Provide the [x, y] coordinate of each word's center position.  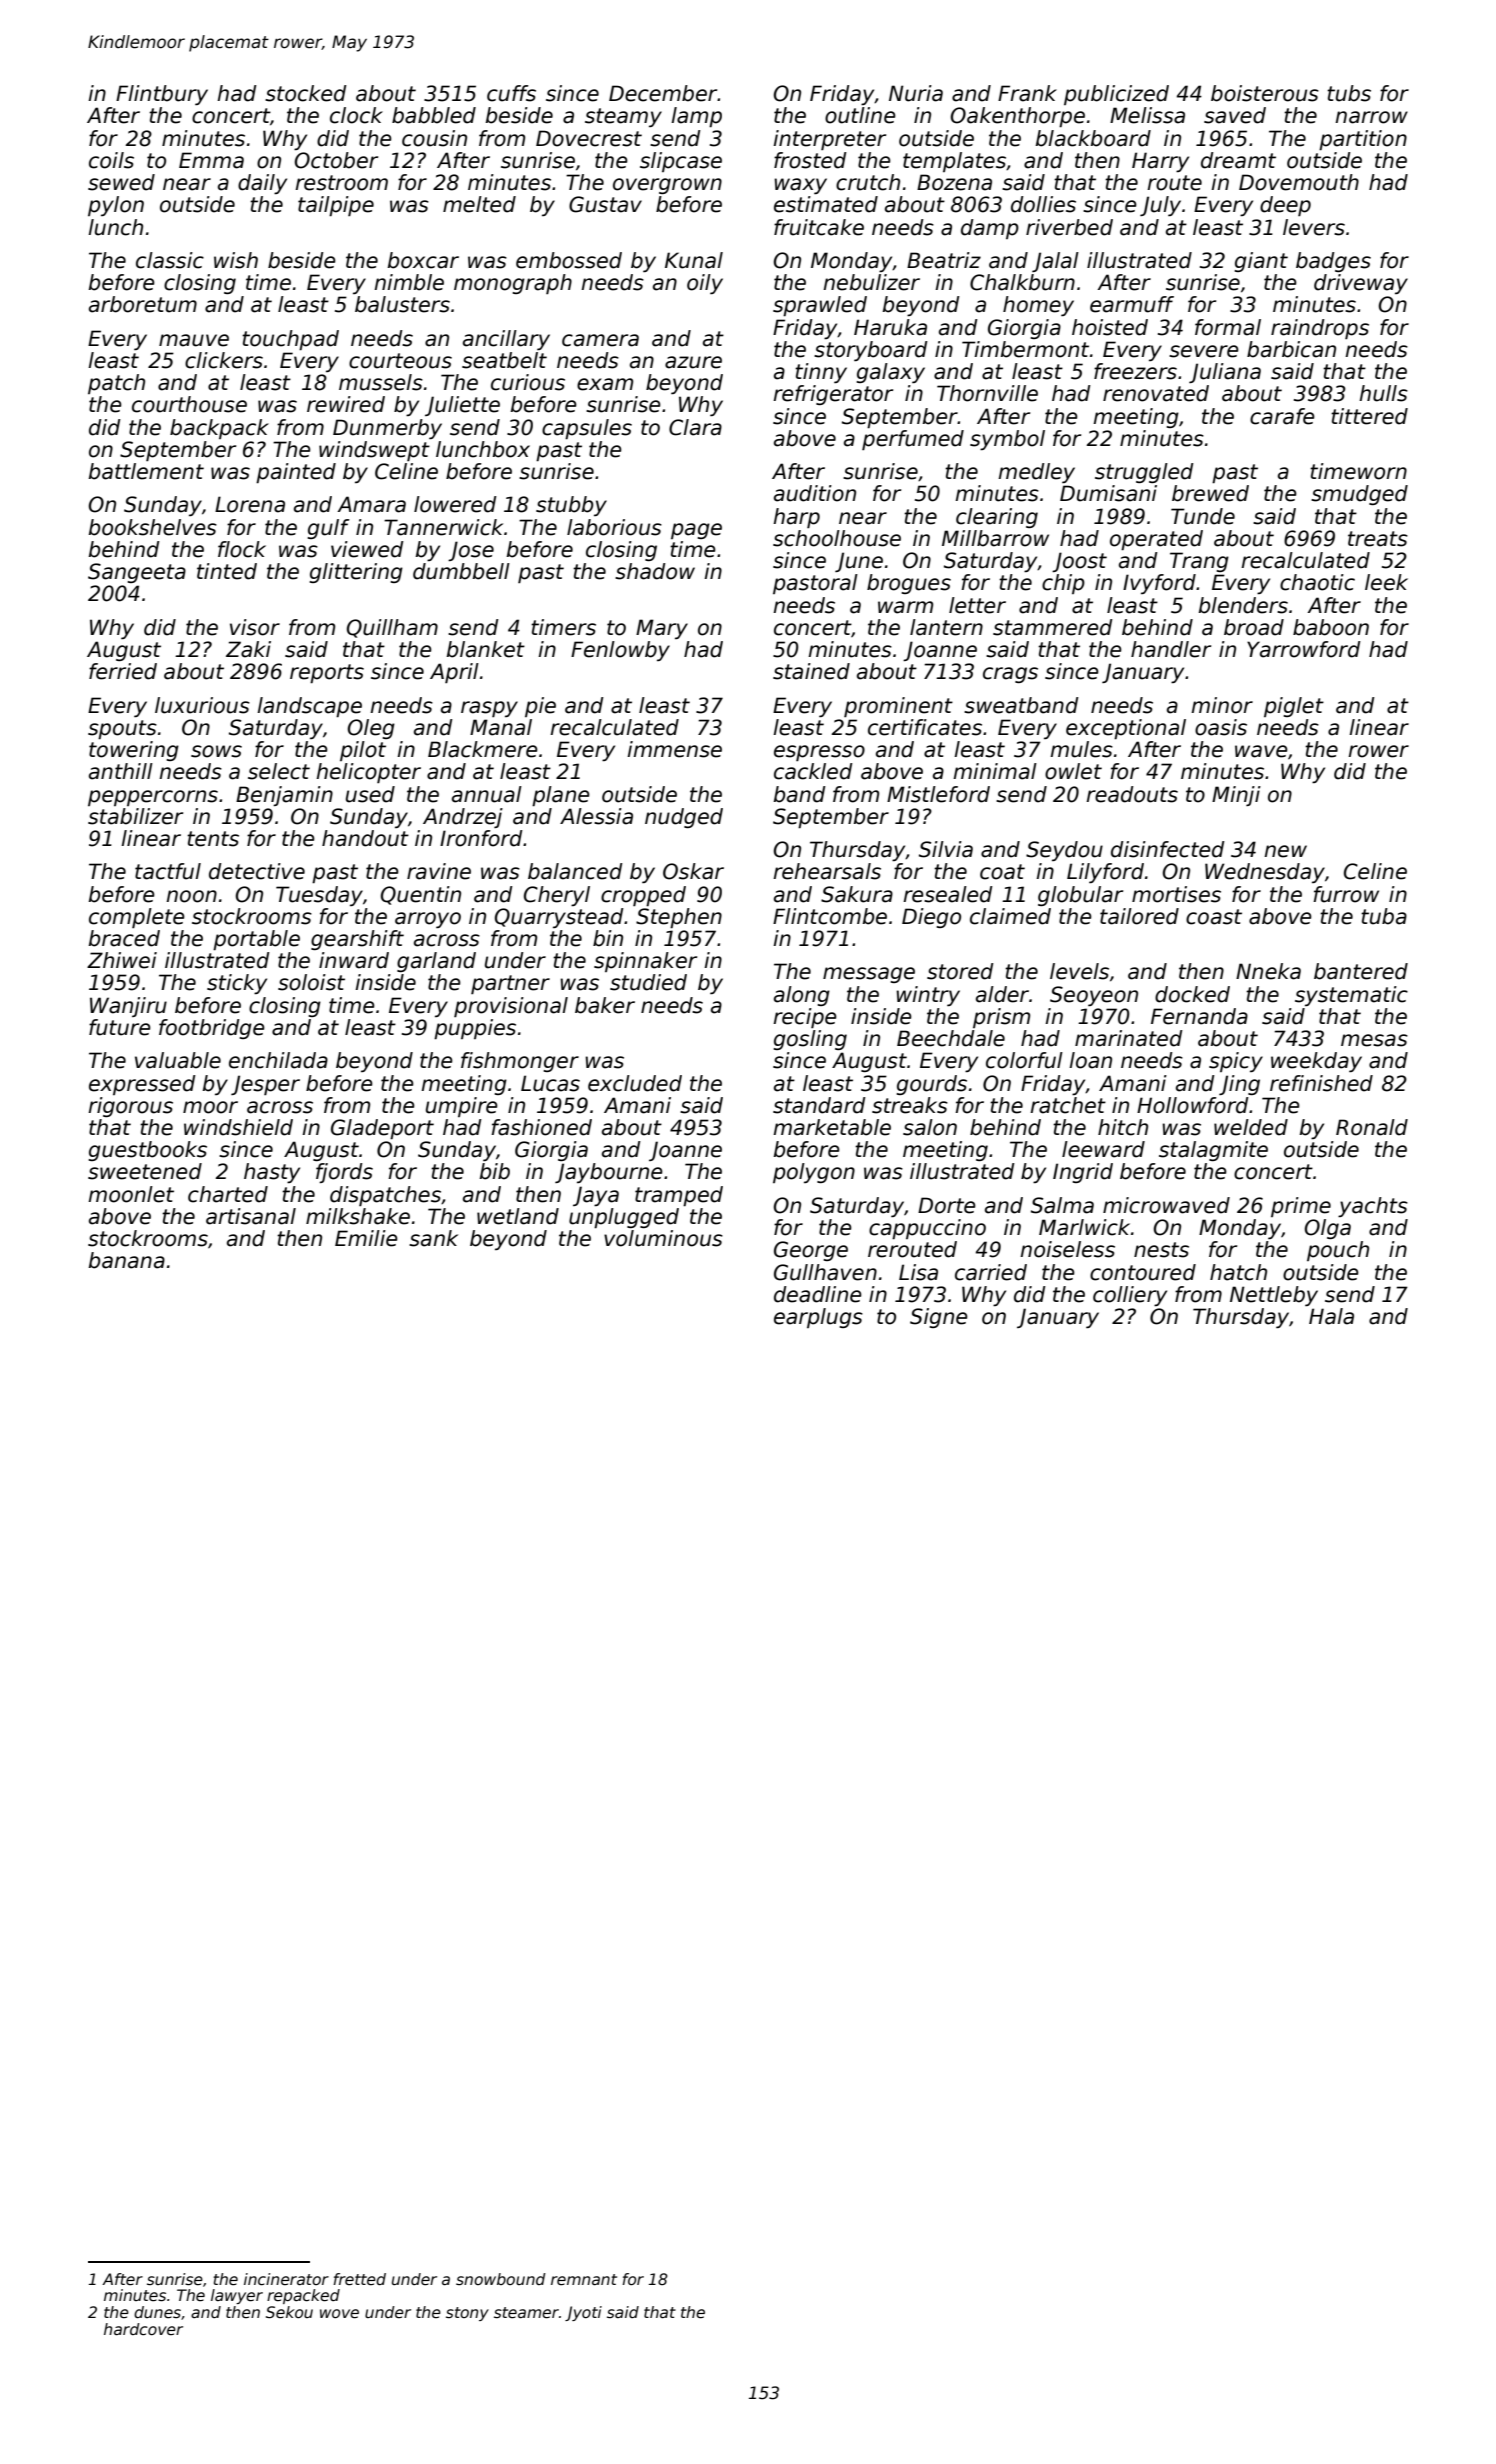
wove [339, 2314]
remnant [584, 2279]
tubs [1349, 93]
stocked [306, 93]
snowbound [501, 2279]
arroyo [428, 920]
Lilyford [1105, 873]
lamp [696, 117]
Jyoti [583, 2313]
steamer [526, 2313]
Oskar [693, 871]
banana [126, 1260]
